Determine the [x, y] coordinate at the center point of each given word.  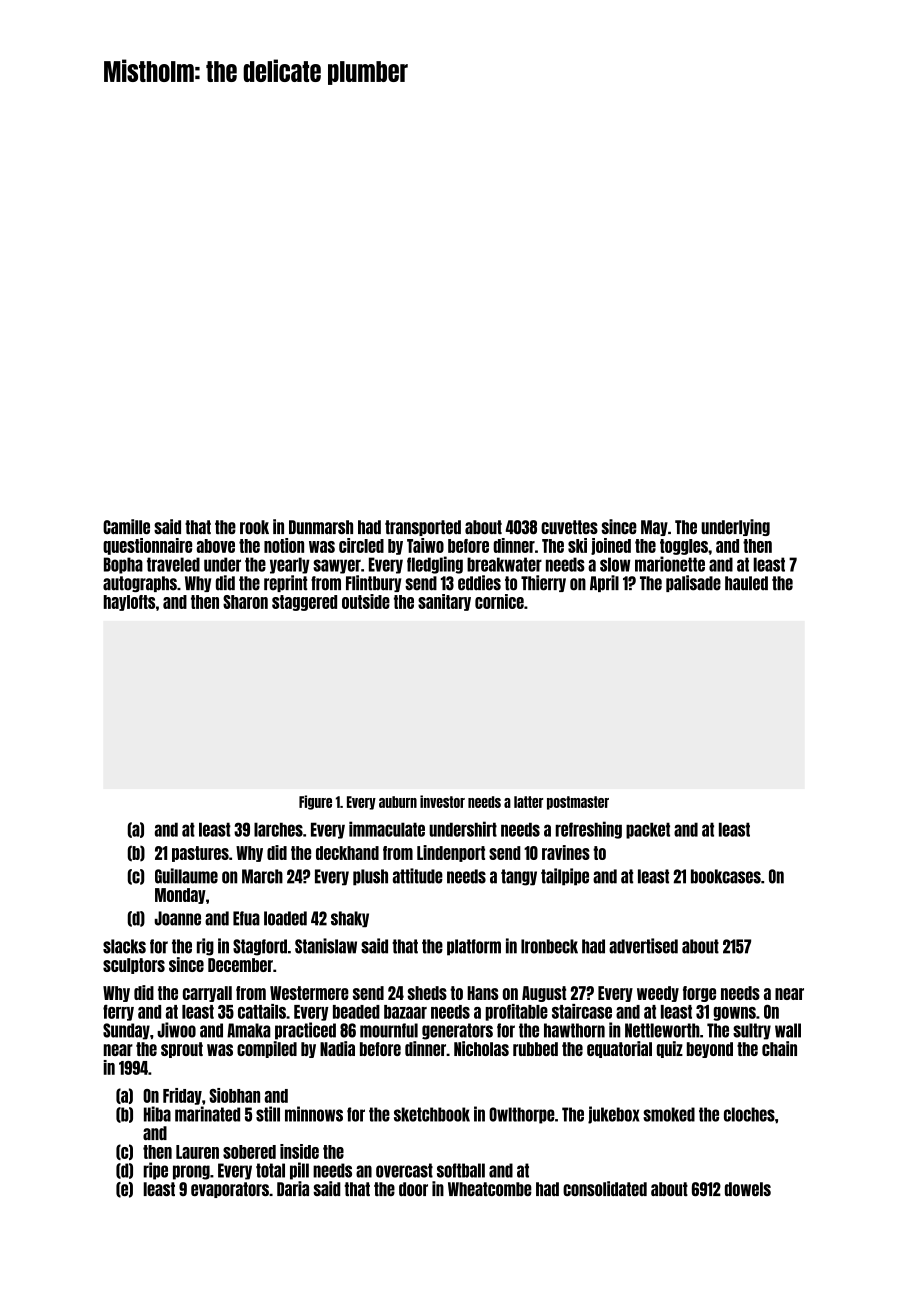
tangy [519, 877]
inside [299, 1151]
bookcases [726, 876]
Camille [126, 526]
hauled [746, 583]
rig [205, 947]
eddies [479, 583]
